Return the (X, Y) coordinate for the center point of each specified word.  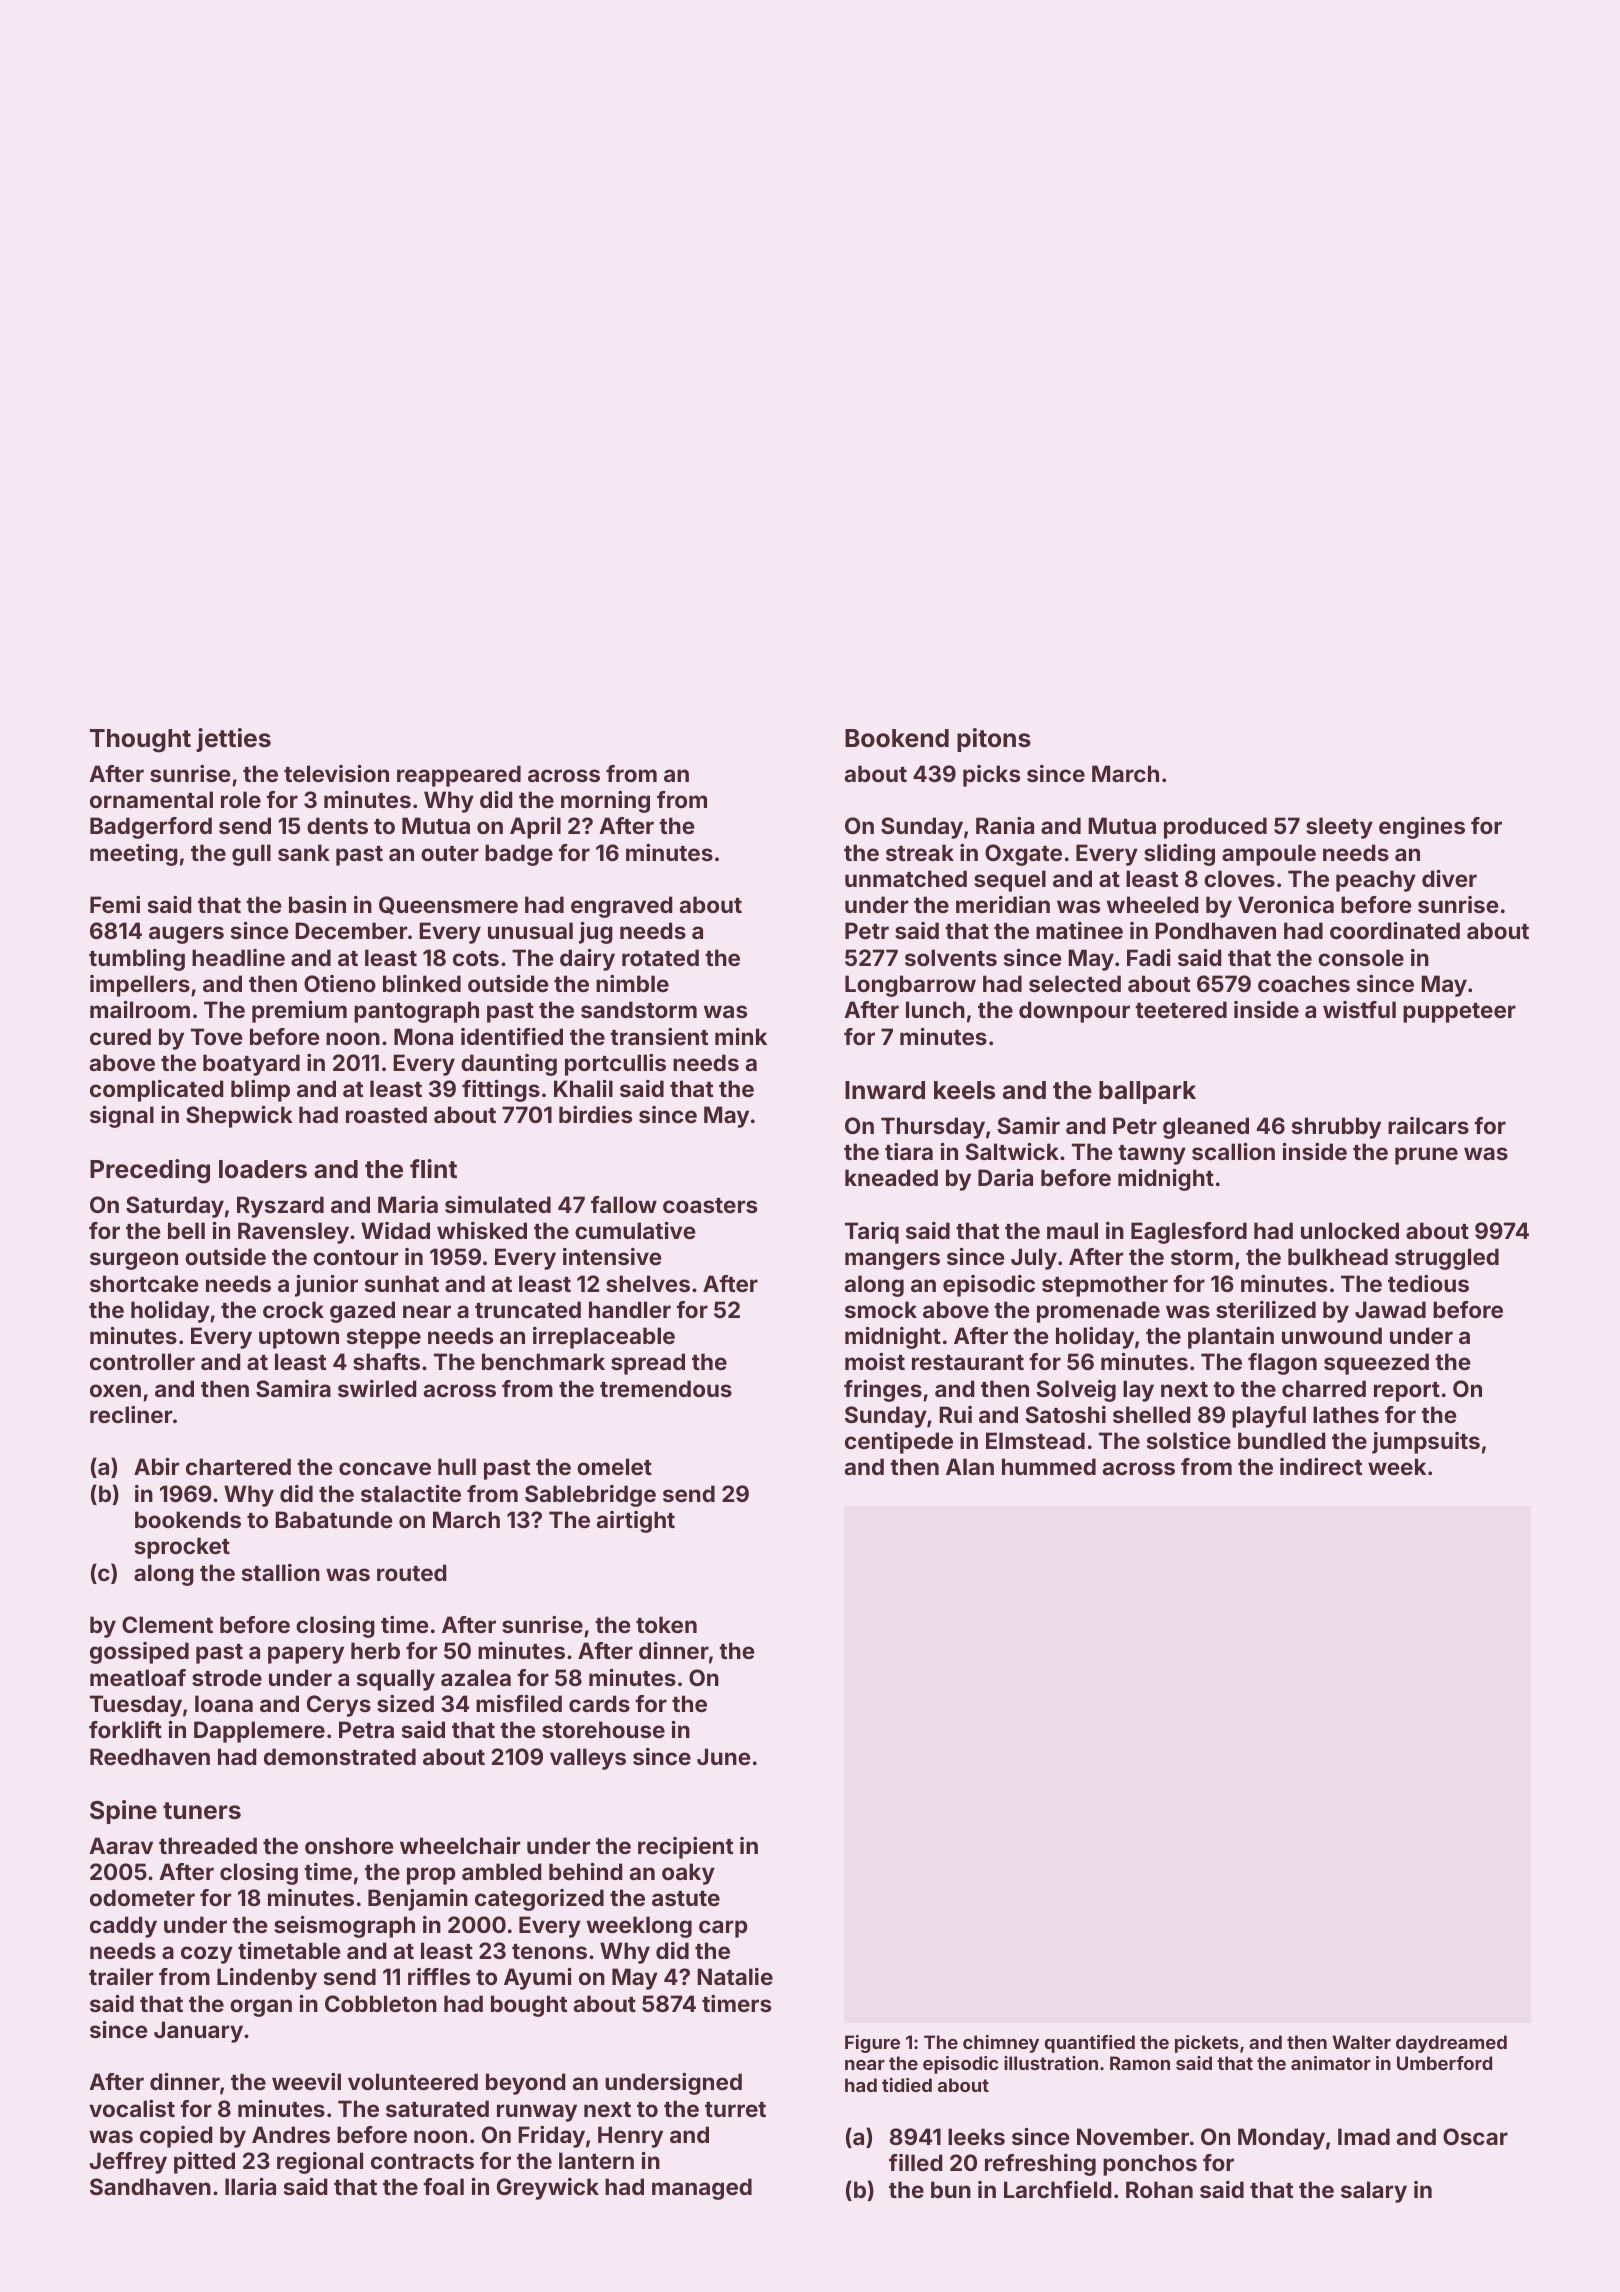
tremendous (666, 1388)
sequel (1010, 881)
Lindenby (267, 1979)
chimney (1001, 2044)
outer (450, 853)
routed (412, 1572)
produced (1215, 828)
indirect (1321, 1466)
